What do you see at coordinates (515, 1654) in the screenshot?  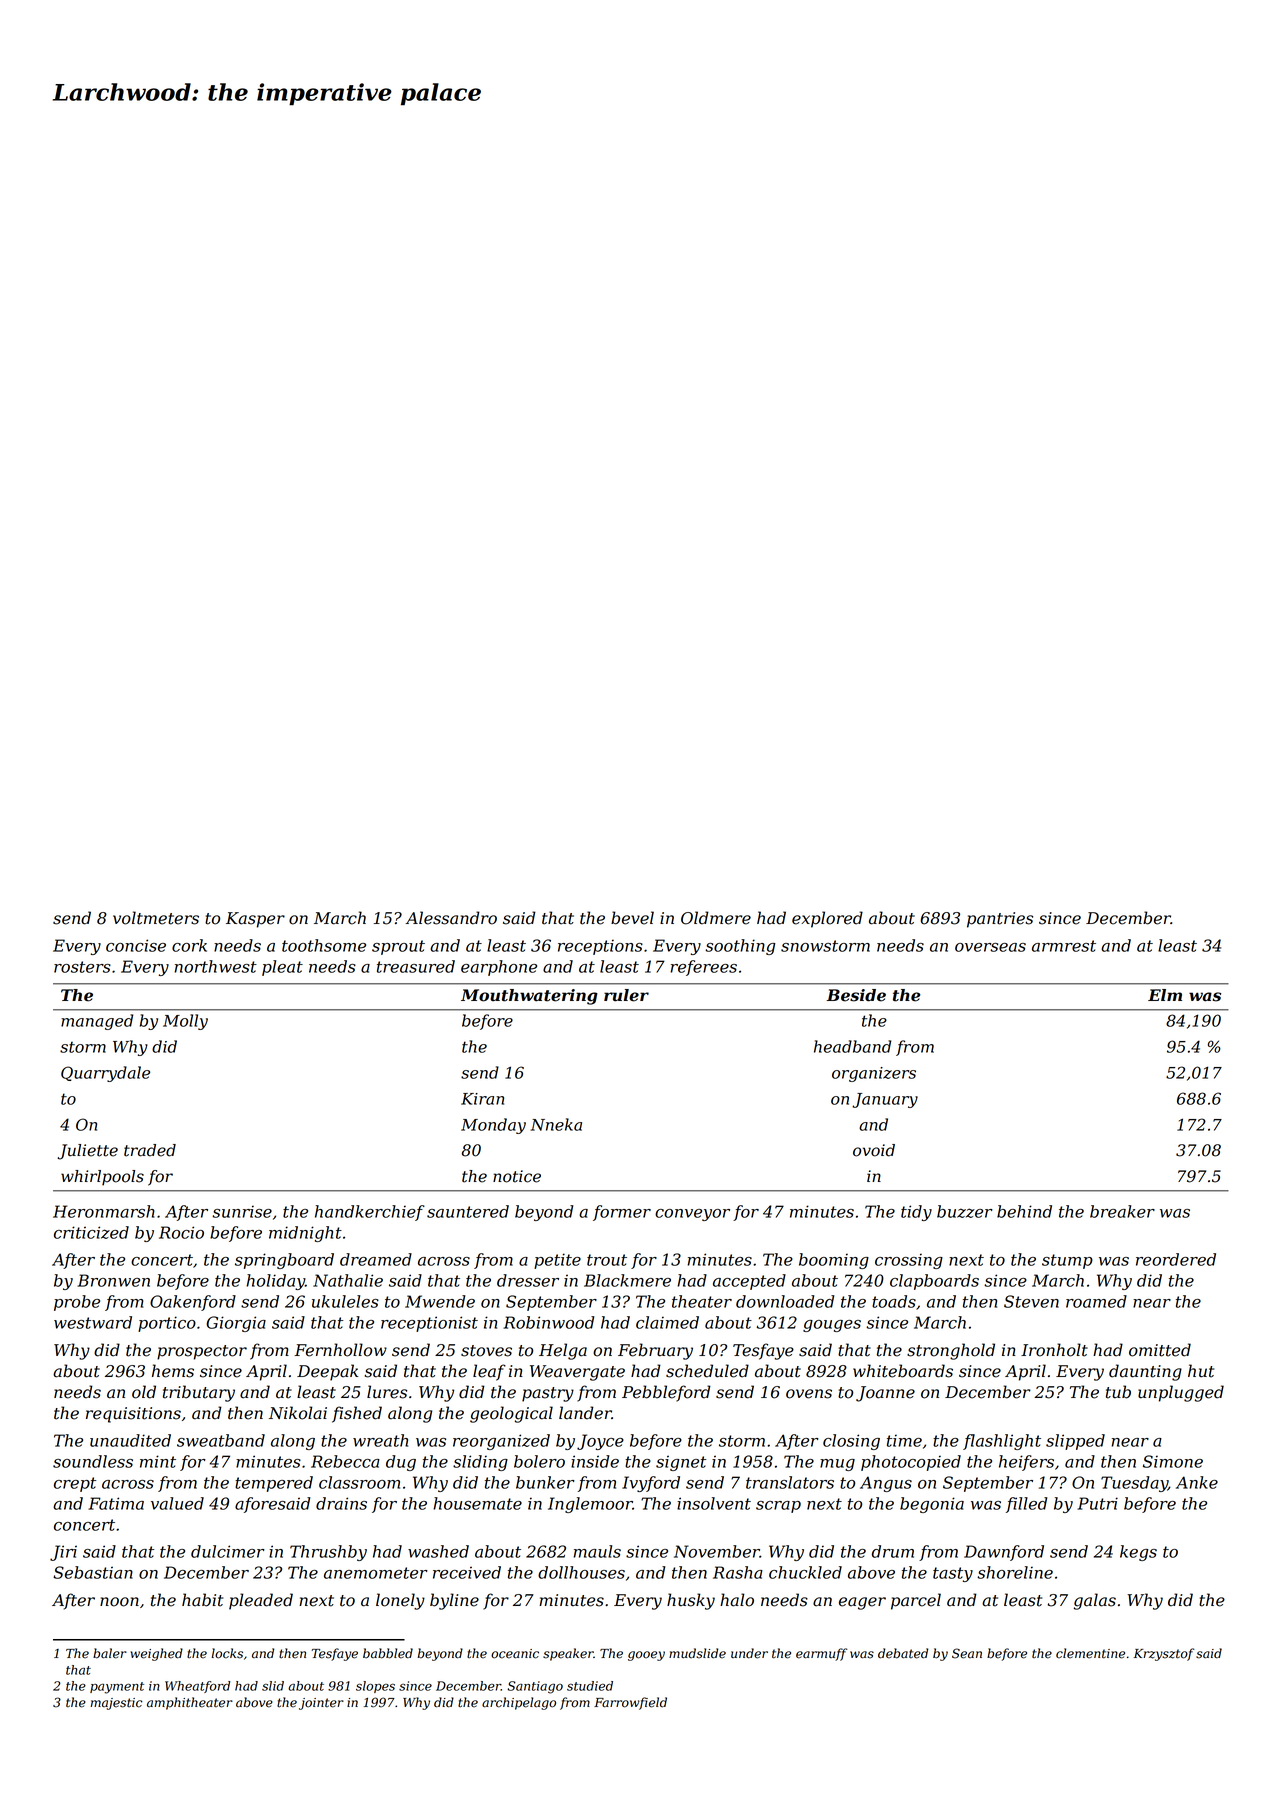 I see `oceanic` at bounding box center [515, 1654].
